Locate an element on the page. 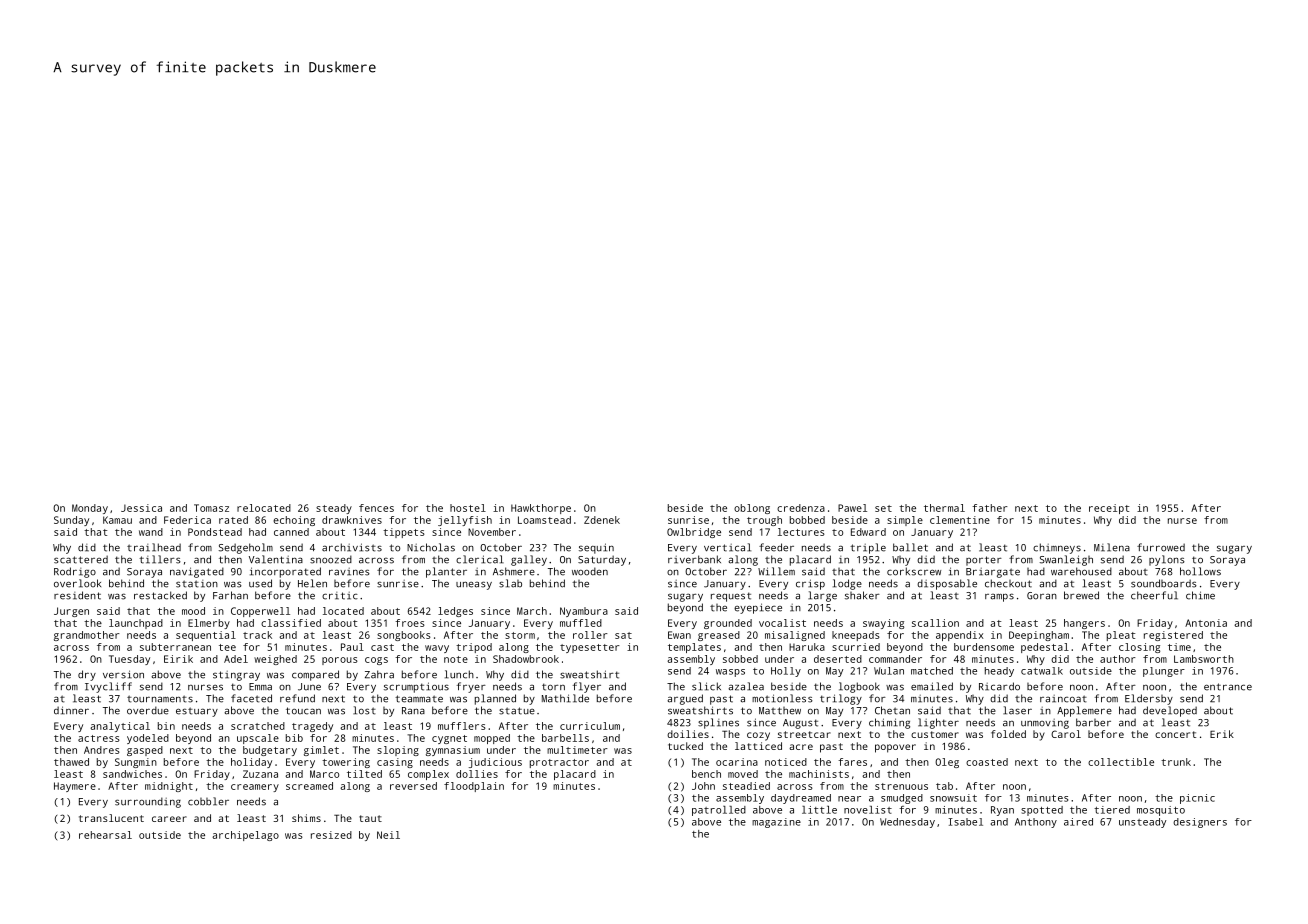 This document has height=924, width=1308. magazine is located at coordinates (776, 823).
